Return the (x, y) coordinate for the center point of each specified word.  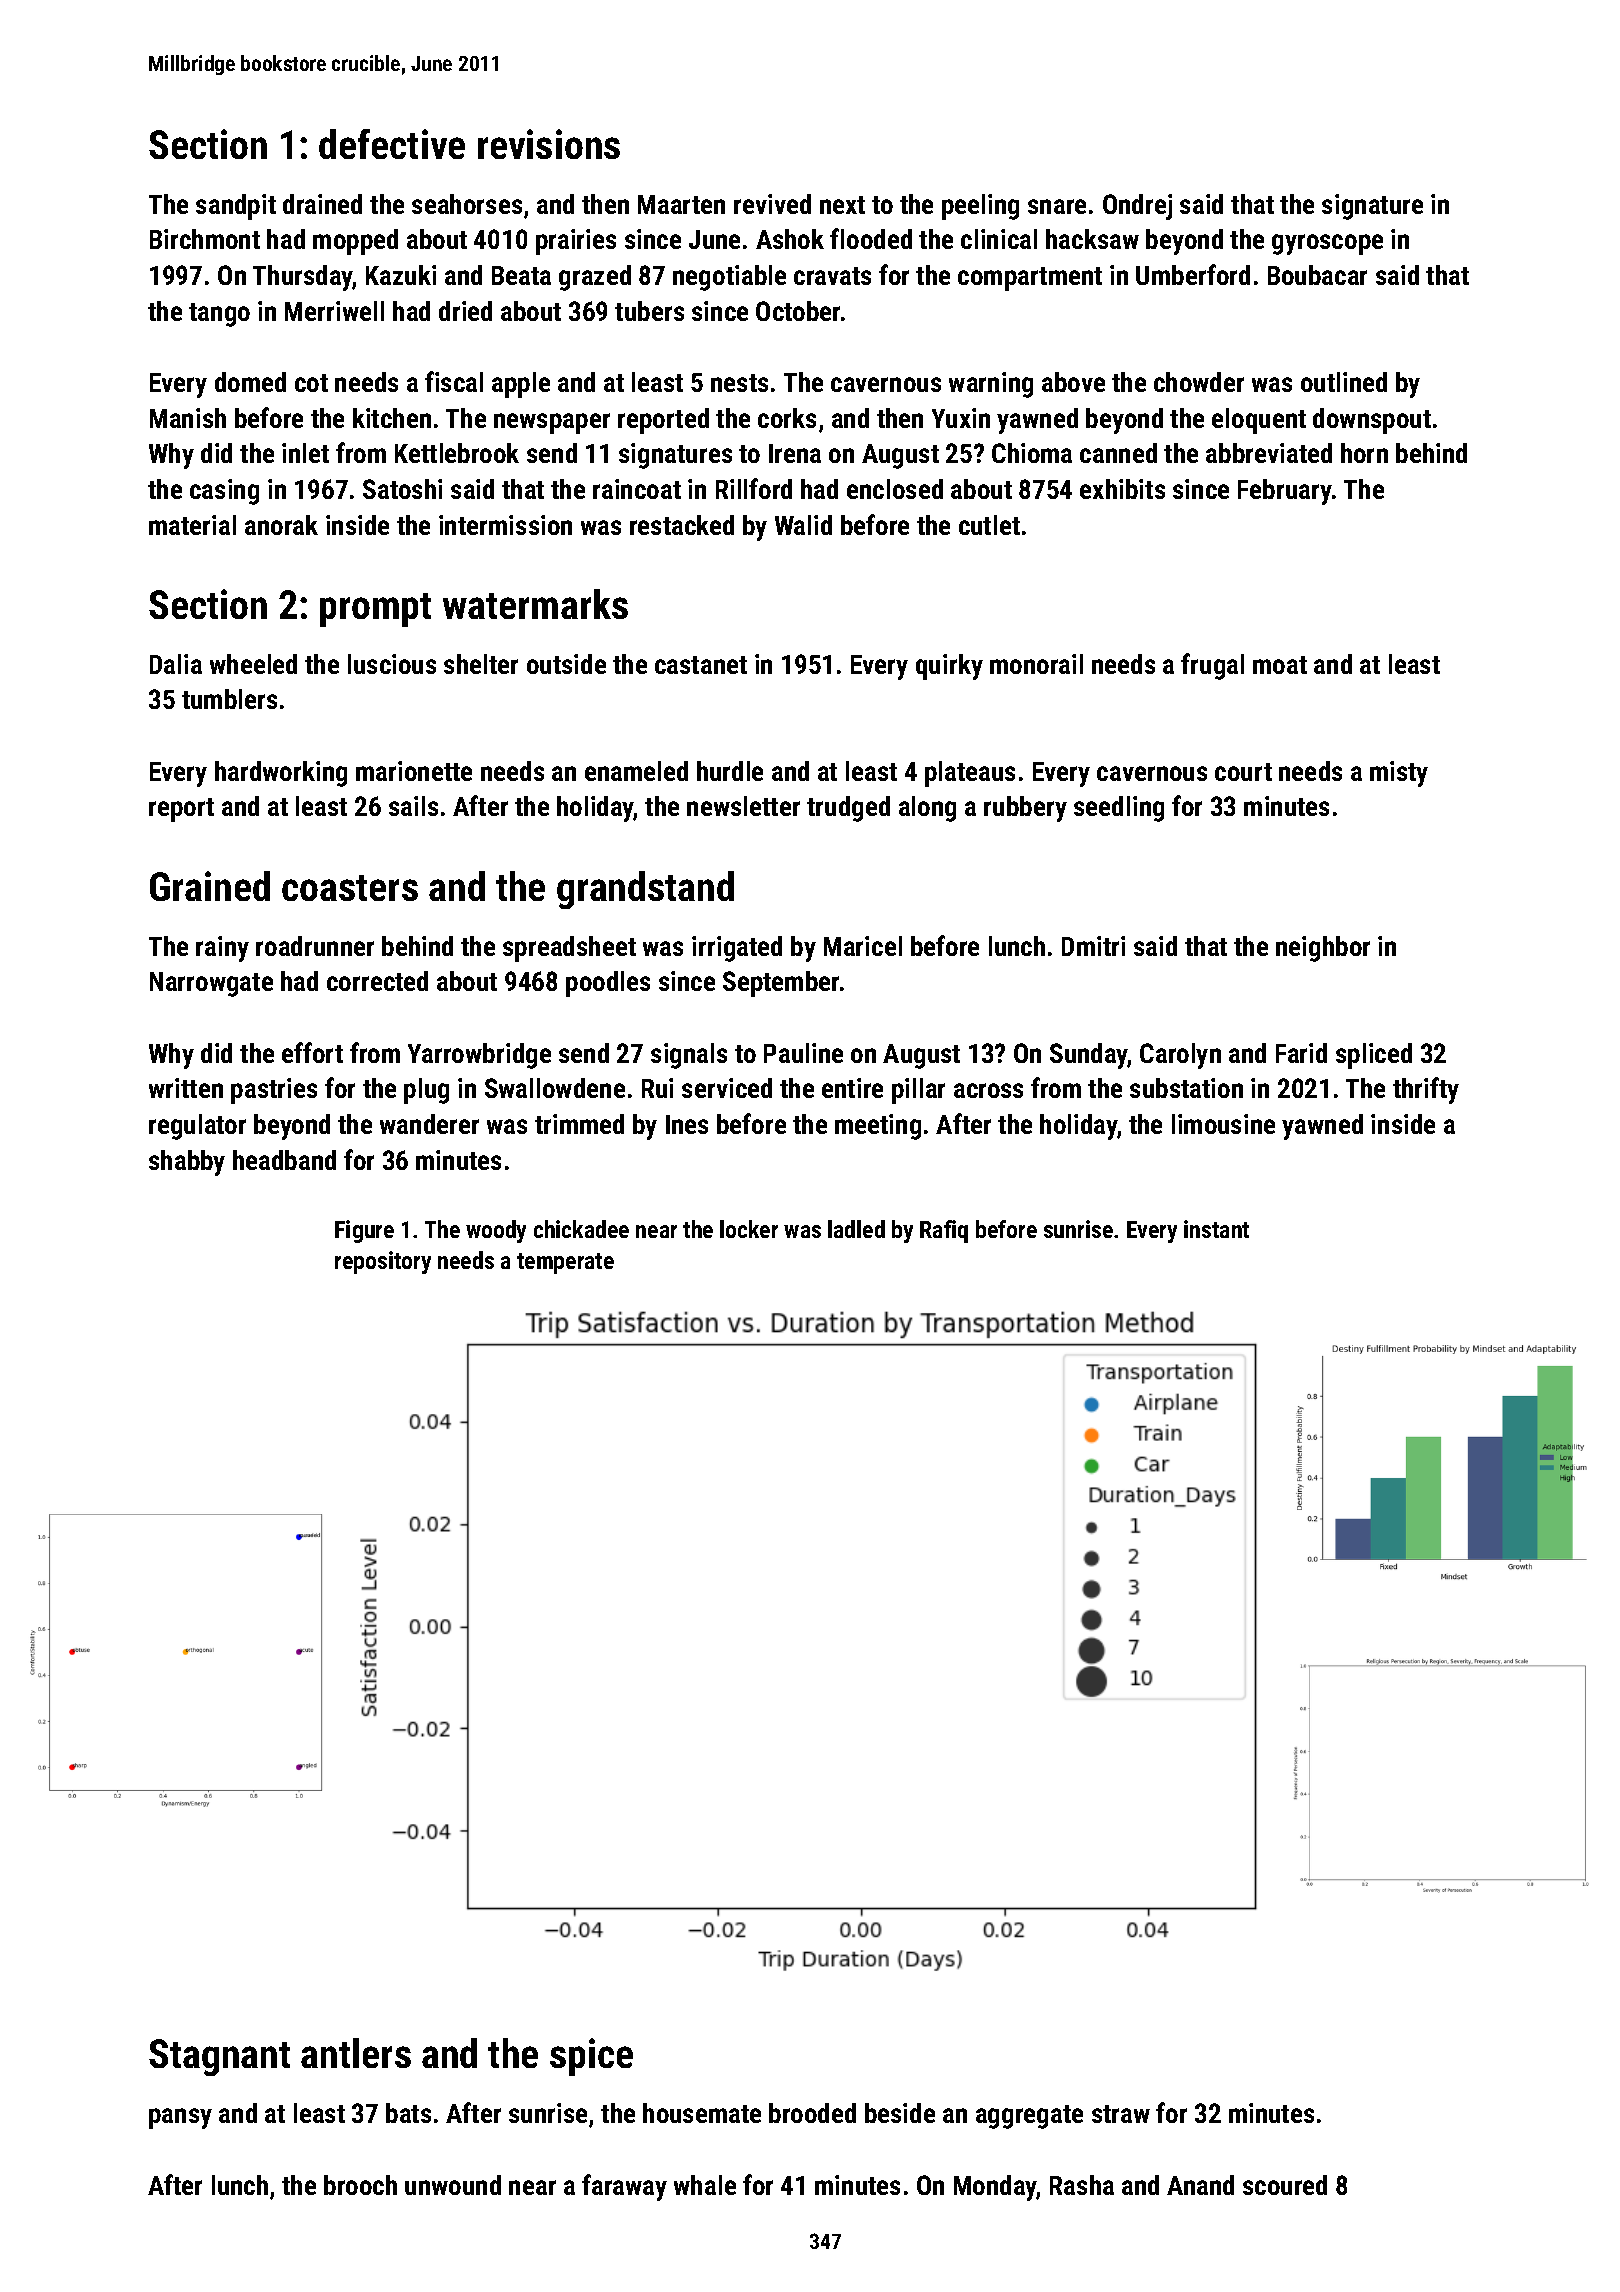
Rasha (1082, 2185)
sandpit (236, 207)
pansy (180, 2118)
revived (772, 204)
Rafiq (944, 1231)
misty (1399, 774)
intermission (505, 525)
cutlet (989, 525)
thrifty (1426, 1090)
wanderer (429, 1124)
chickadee (581, 1229)
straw (1121, 2114)
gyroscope (1327, 244)
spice (591, 2057)
